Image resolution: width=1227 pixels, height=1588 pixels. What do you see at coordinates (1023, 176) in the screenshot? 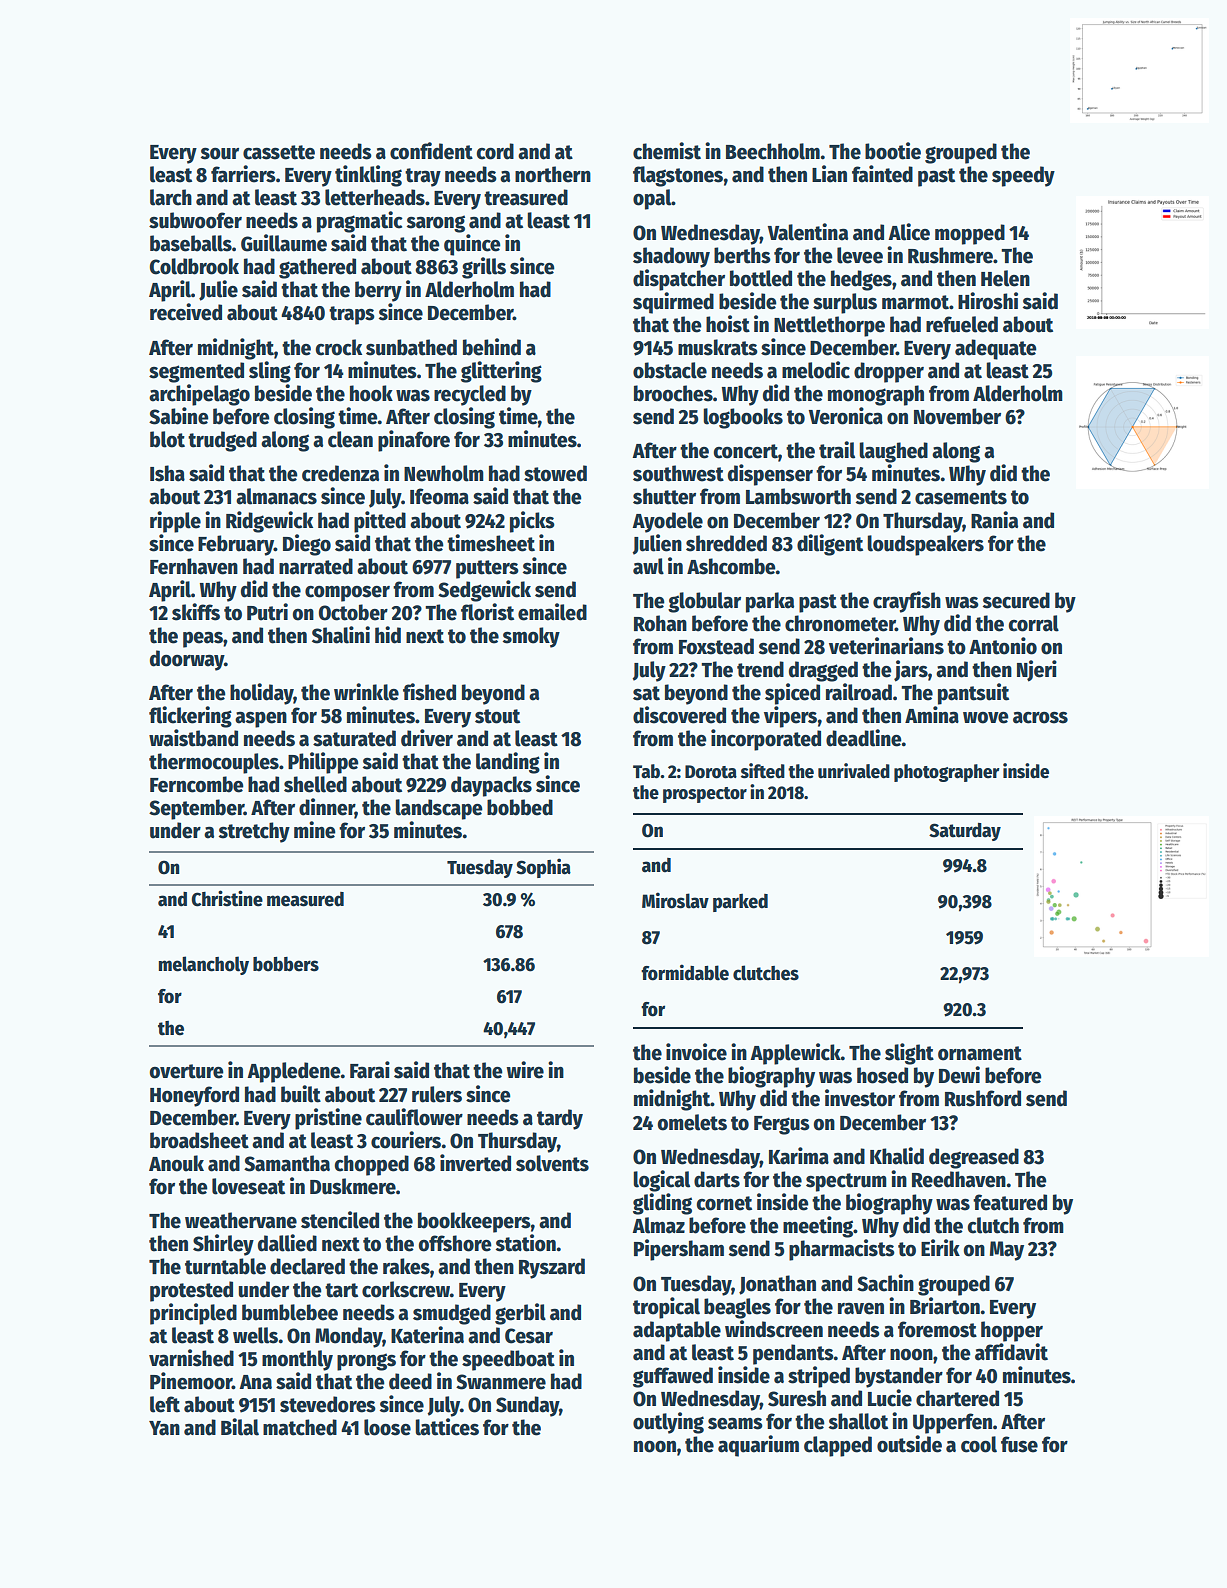
I see `speedy` at bounding box center [1023, 176].
